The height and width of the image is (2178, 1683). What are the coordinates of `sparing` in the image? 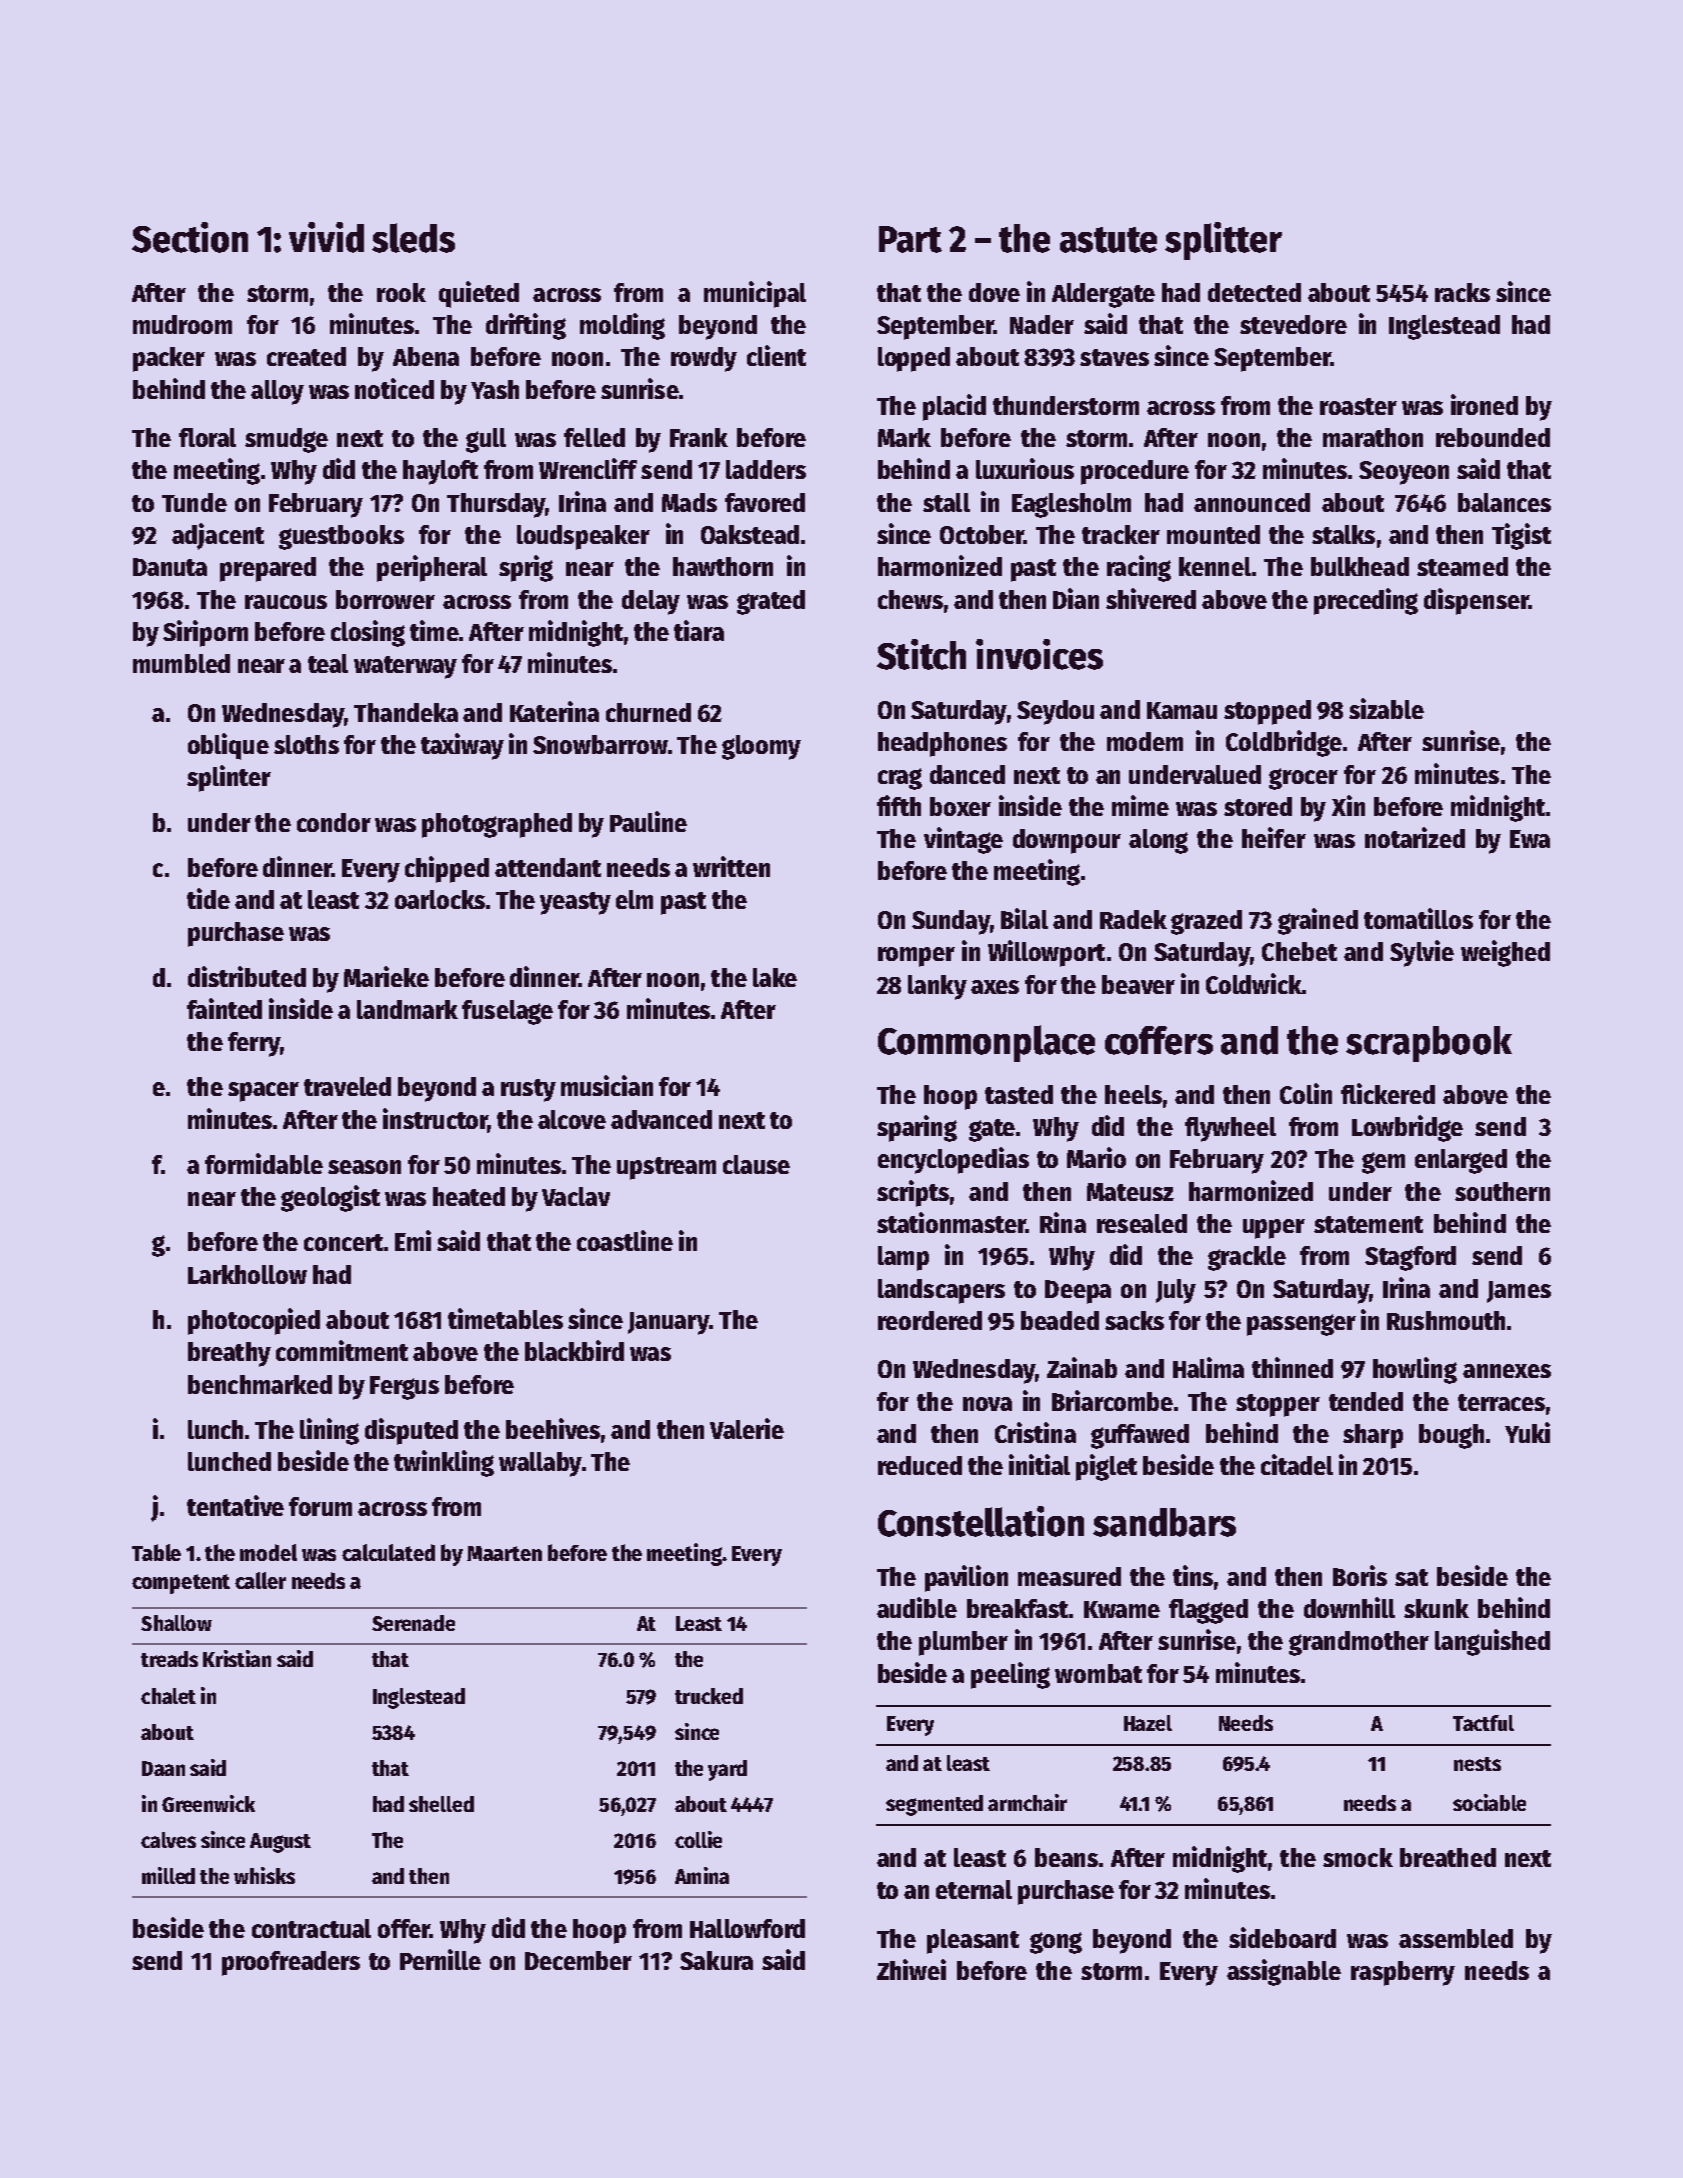 It's located at (917, 1128).
